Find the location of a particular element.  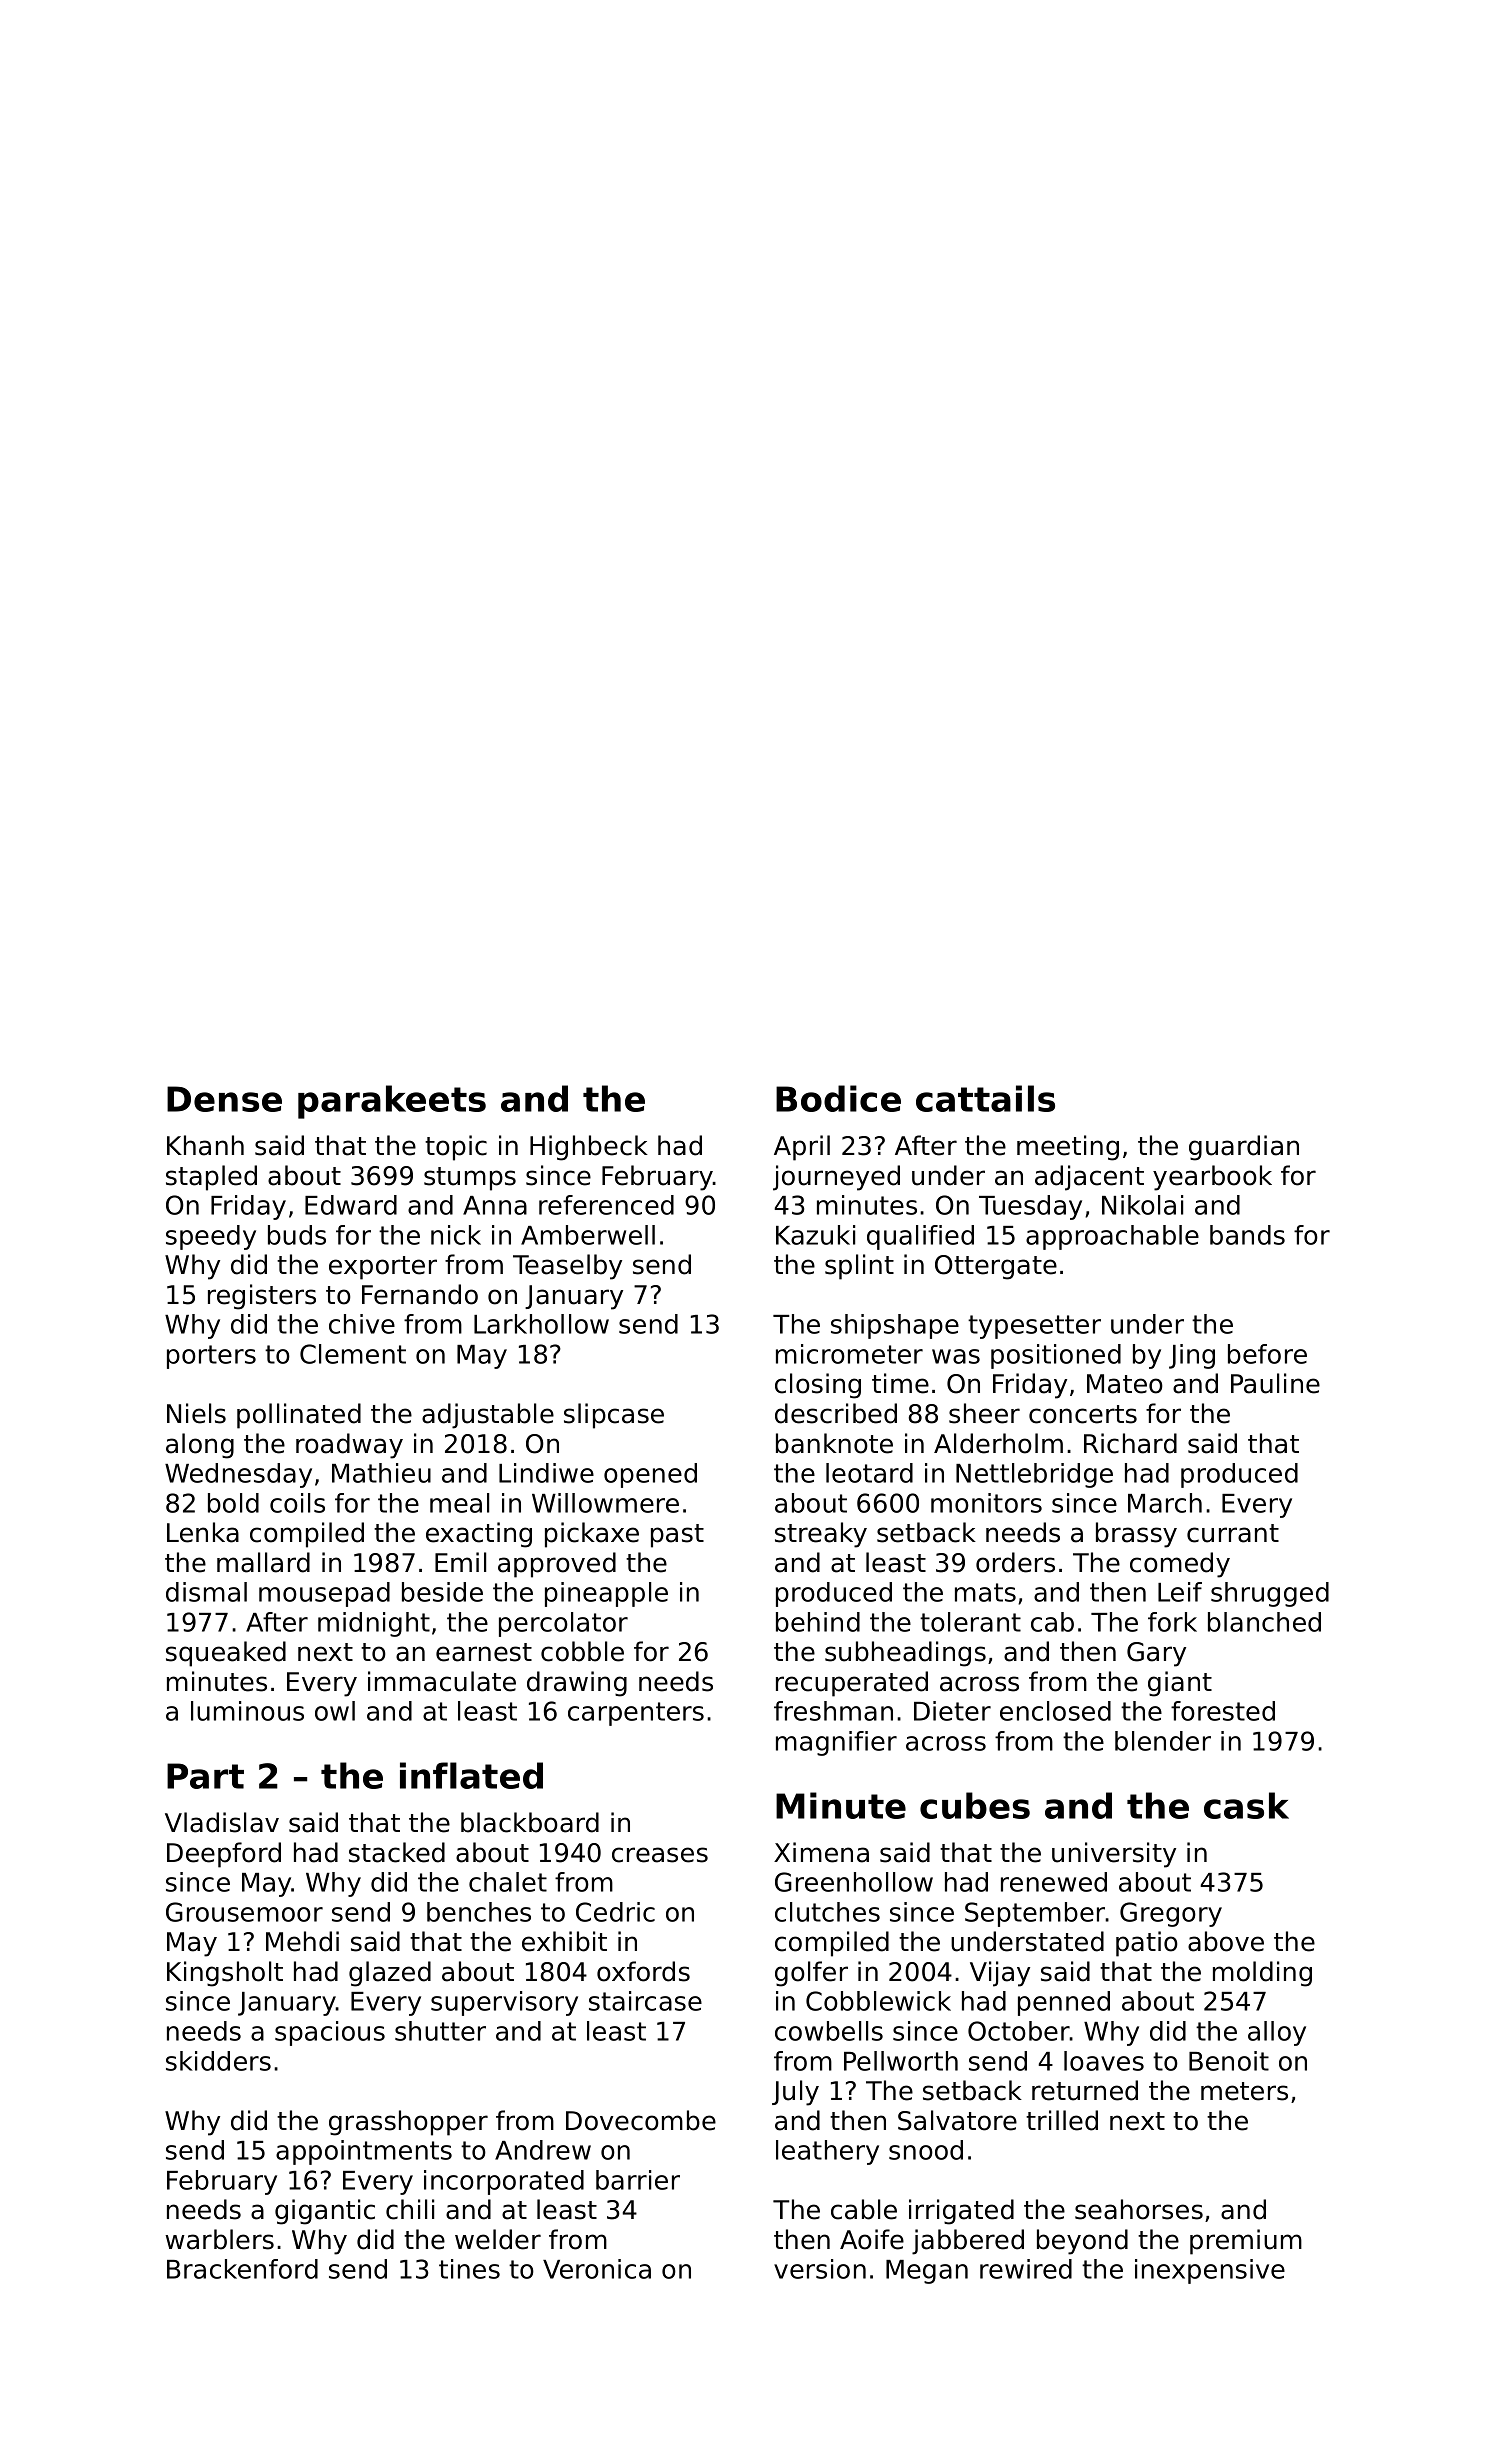

guardian is located at coordinates (1244, 1148).
